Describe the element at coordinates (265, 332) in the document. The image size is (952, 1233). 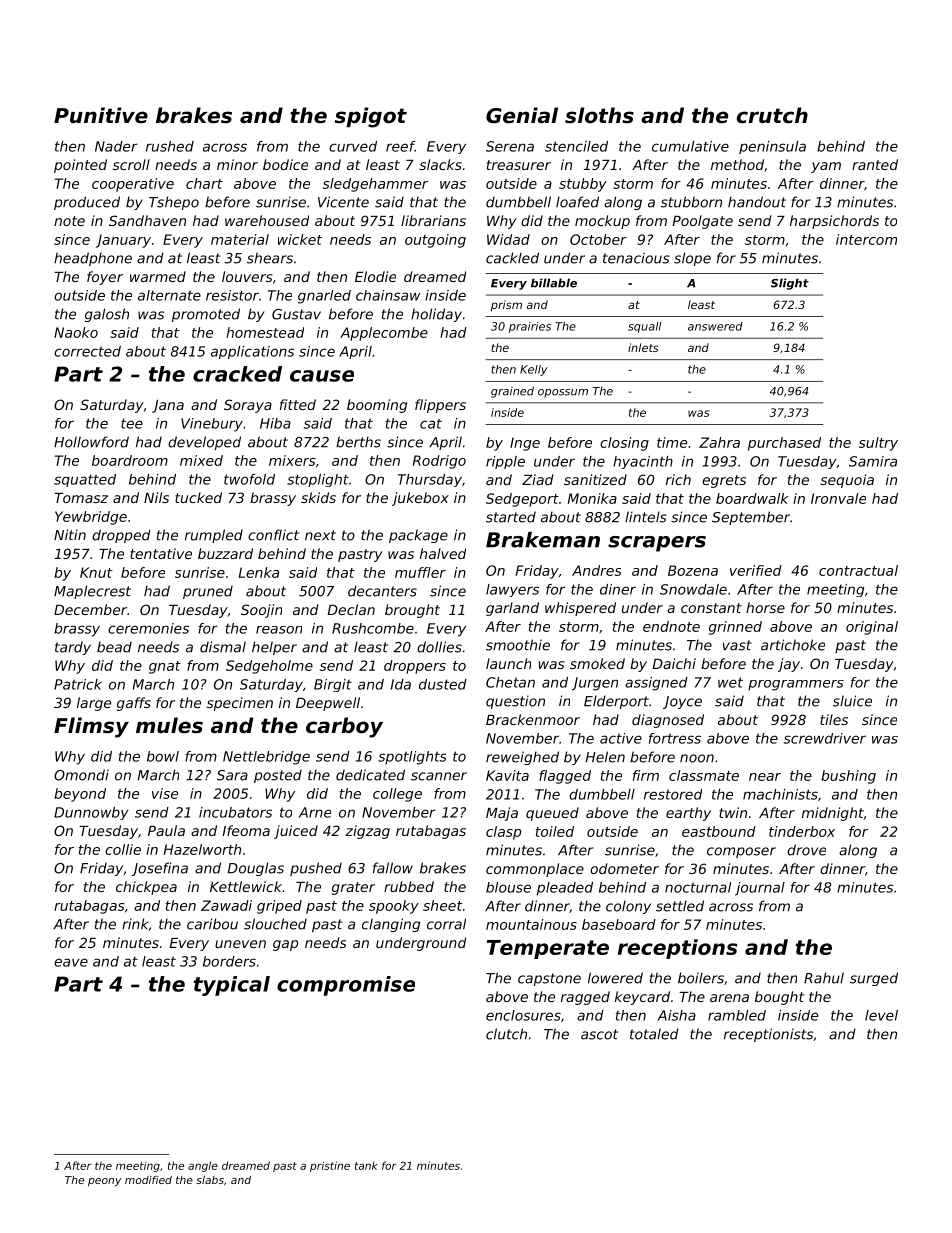
I see `homestead` at that location.
